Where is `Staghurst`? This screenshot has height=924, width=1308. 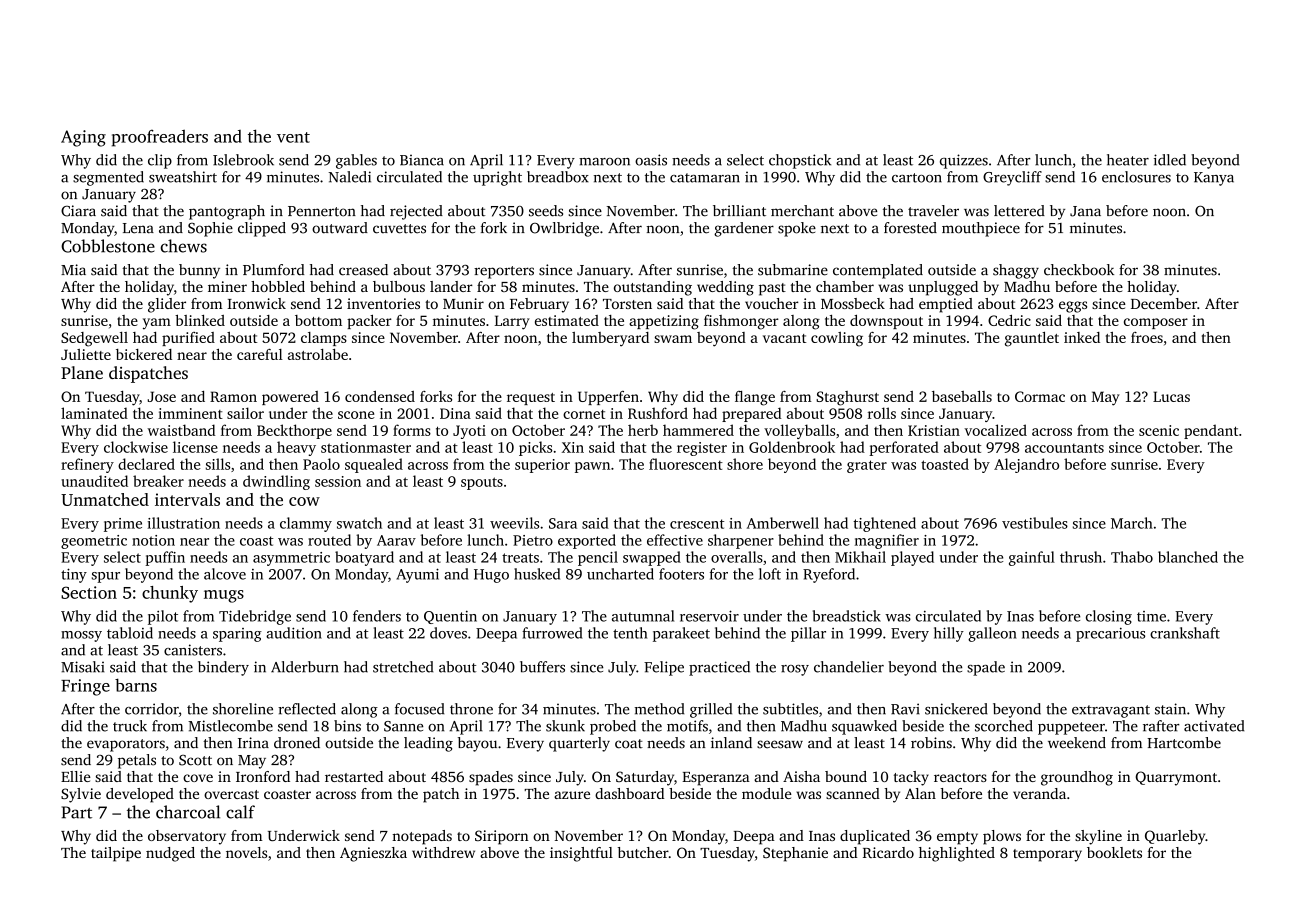
Staghurst is located at coordinates (847, 398).
